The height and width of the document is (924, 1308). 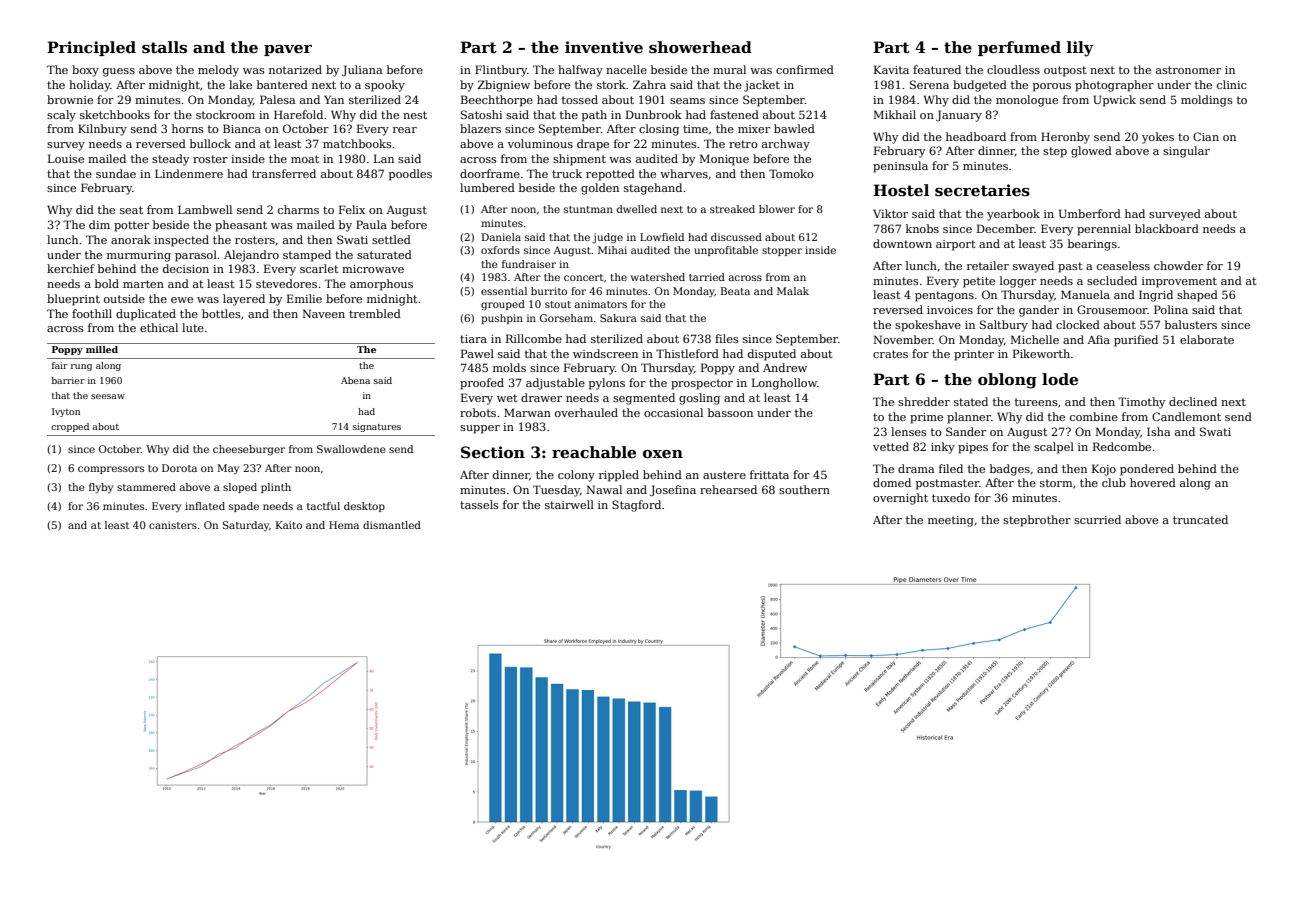 What do you see at coordinates (66, 412) in the document?
I see `Ivyton` at bounding box center [66, 412].
